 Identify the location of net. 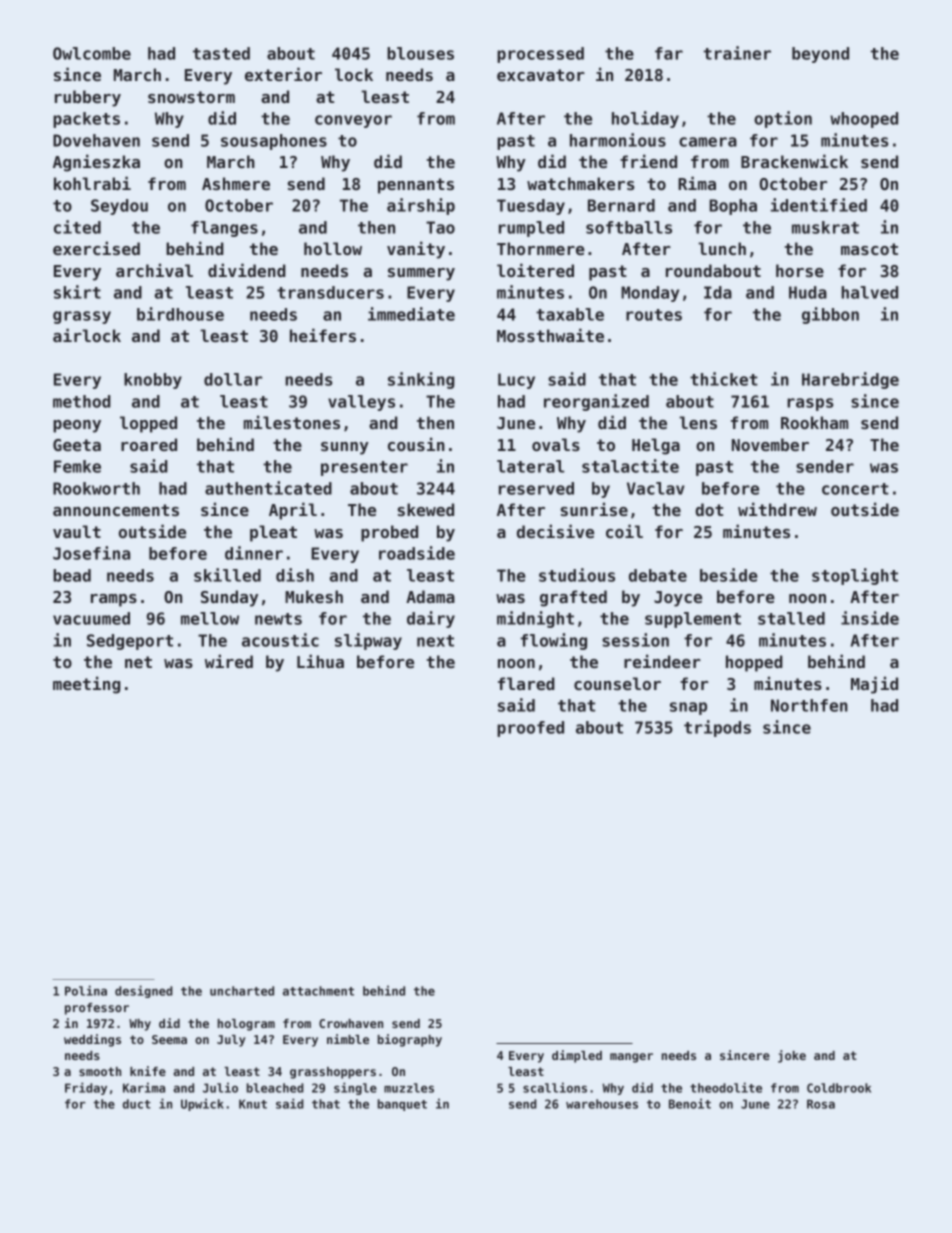
(138, 662).
